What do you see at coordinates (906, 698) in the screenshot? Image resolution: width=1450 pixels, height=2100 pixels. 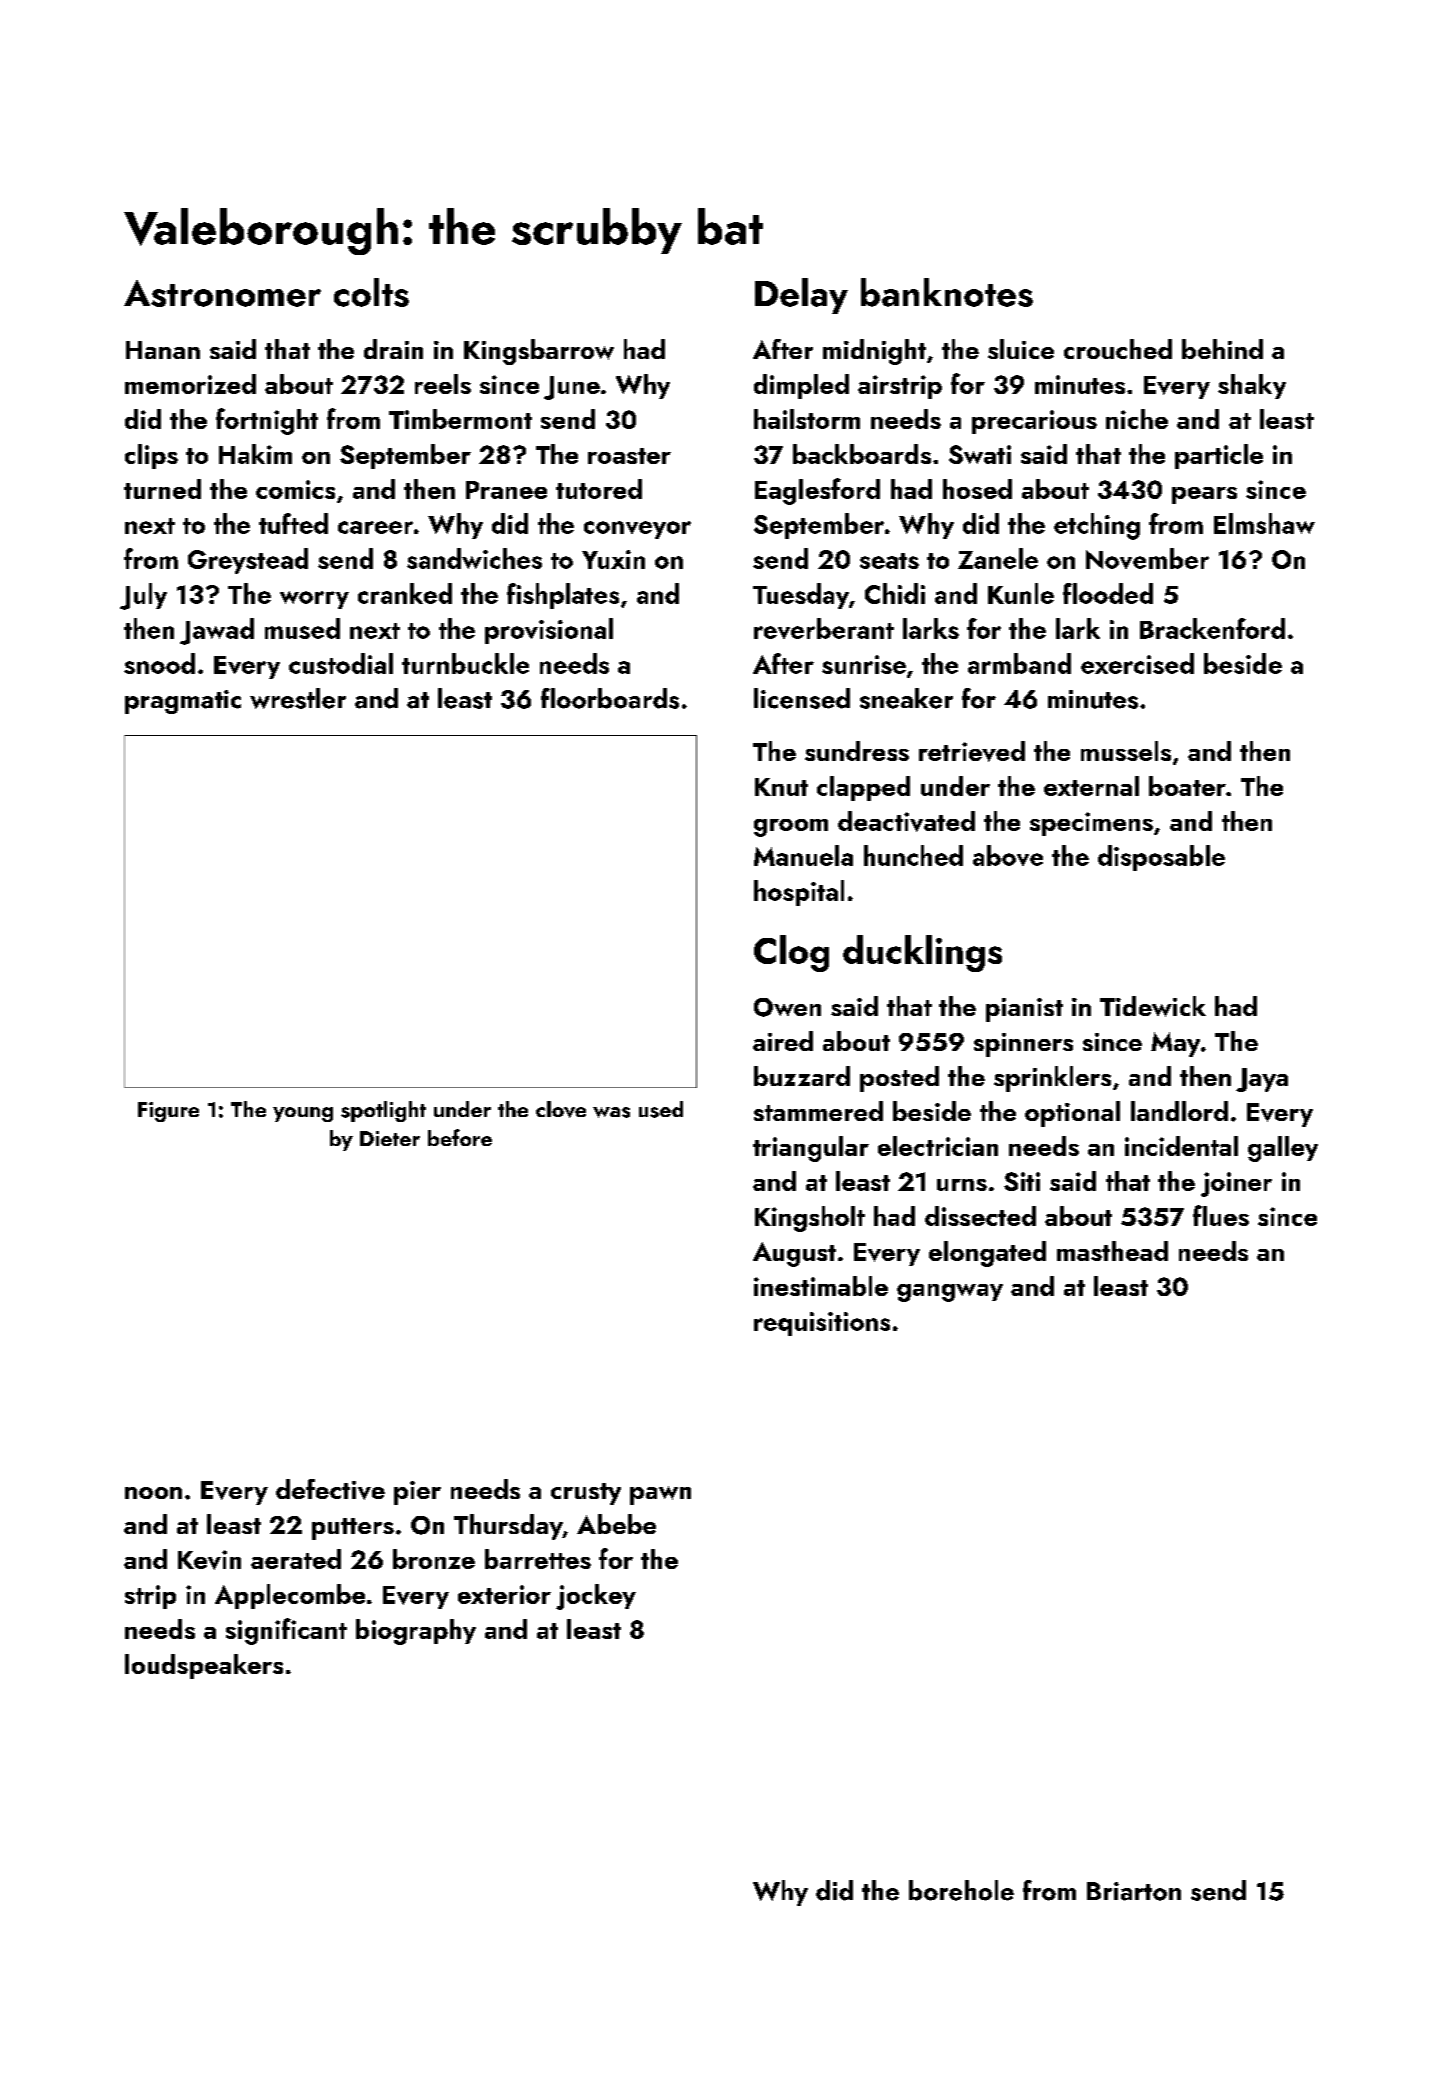 I see `sneaker` at bounding box center [906, 698].
